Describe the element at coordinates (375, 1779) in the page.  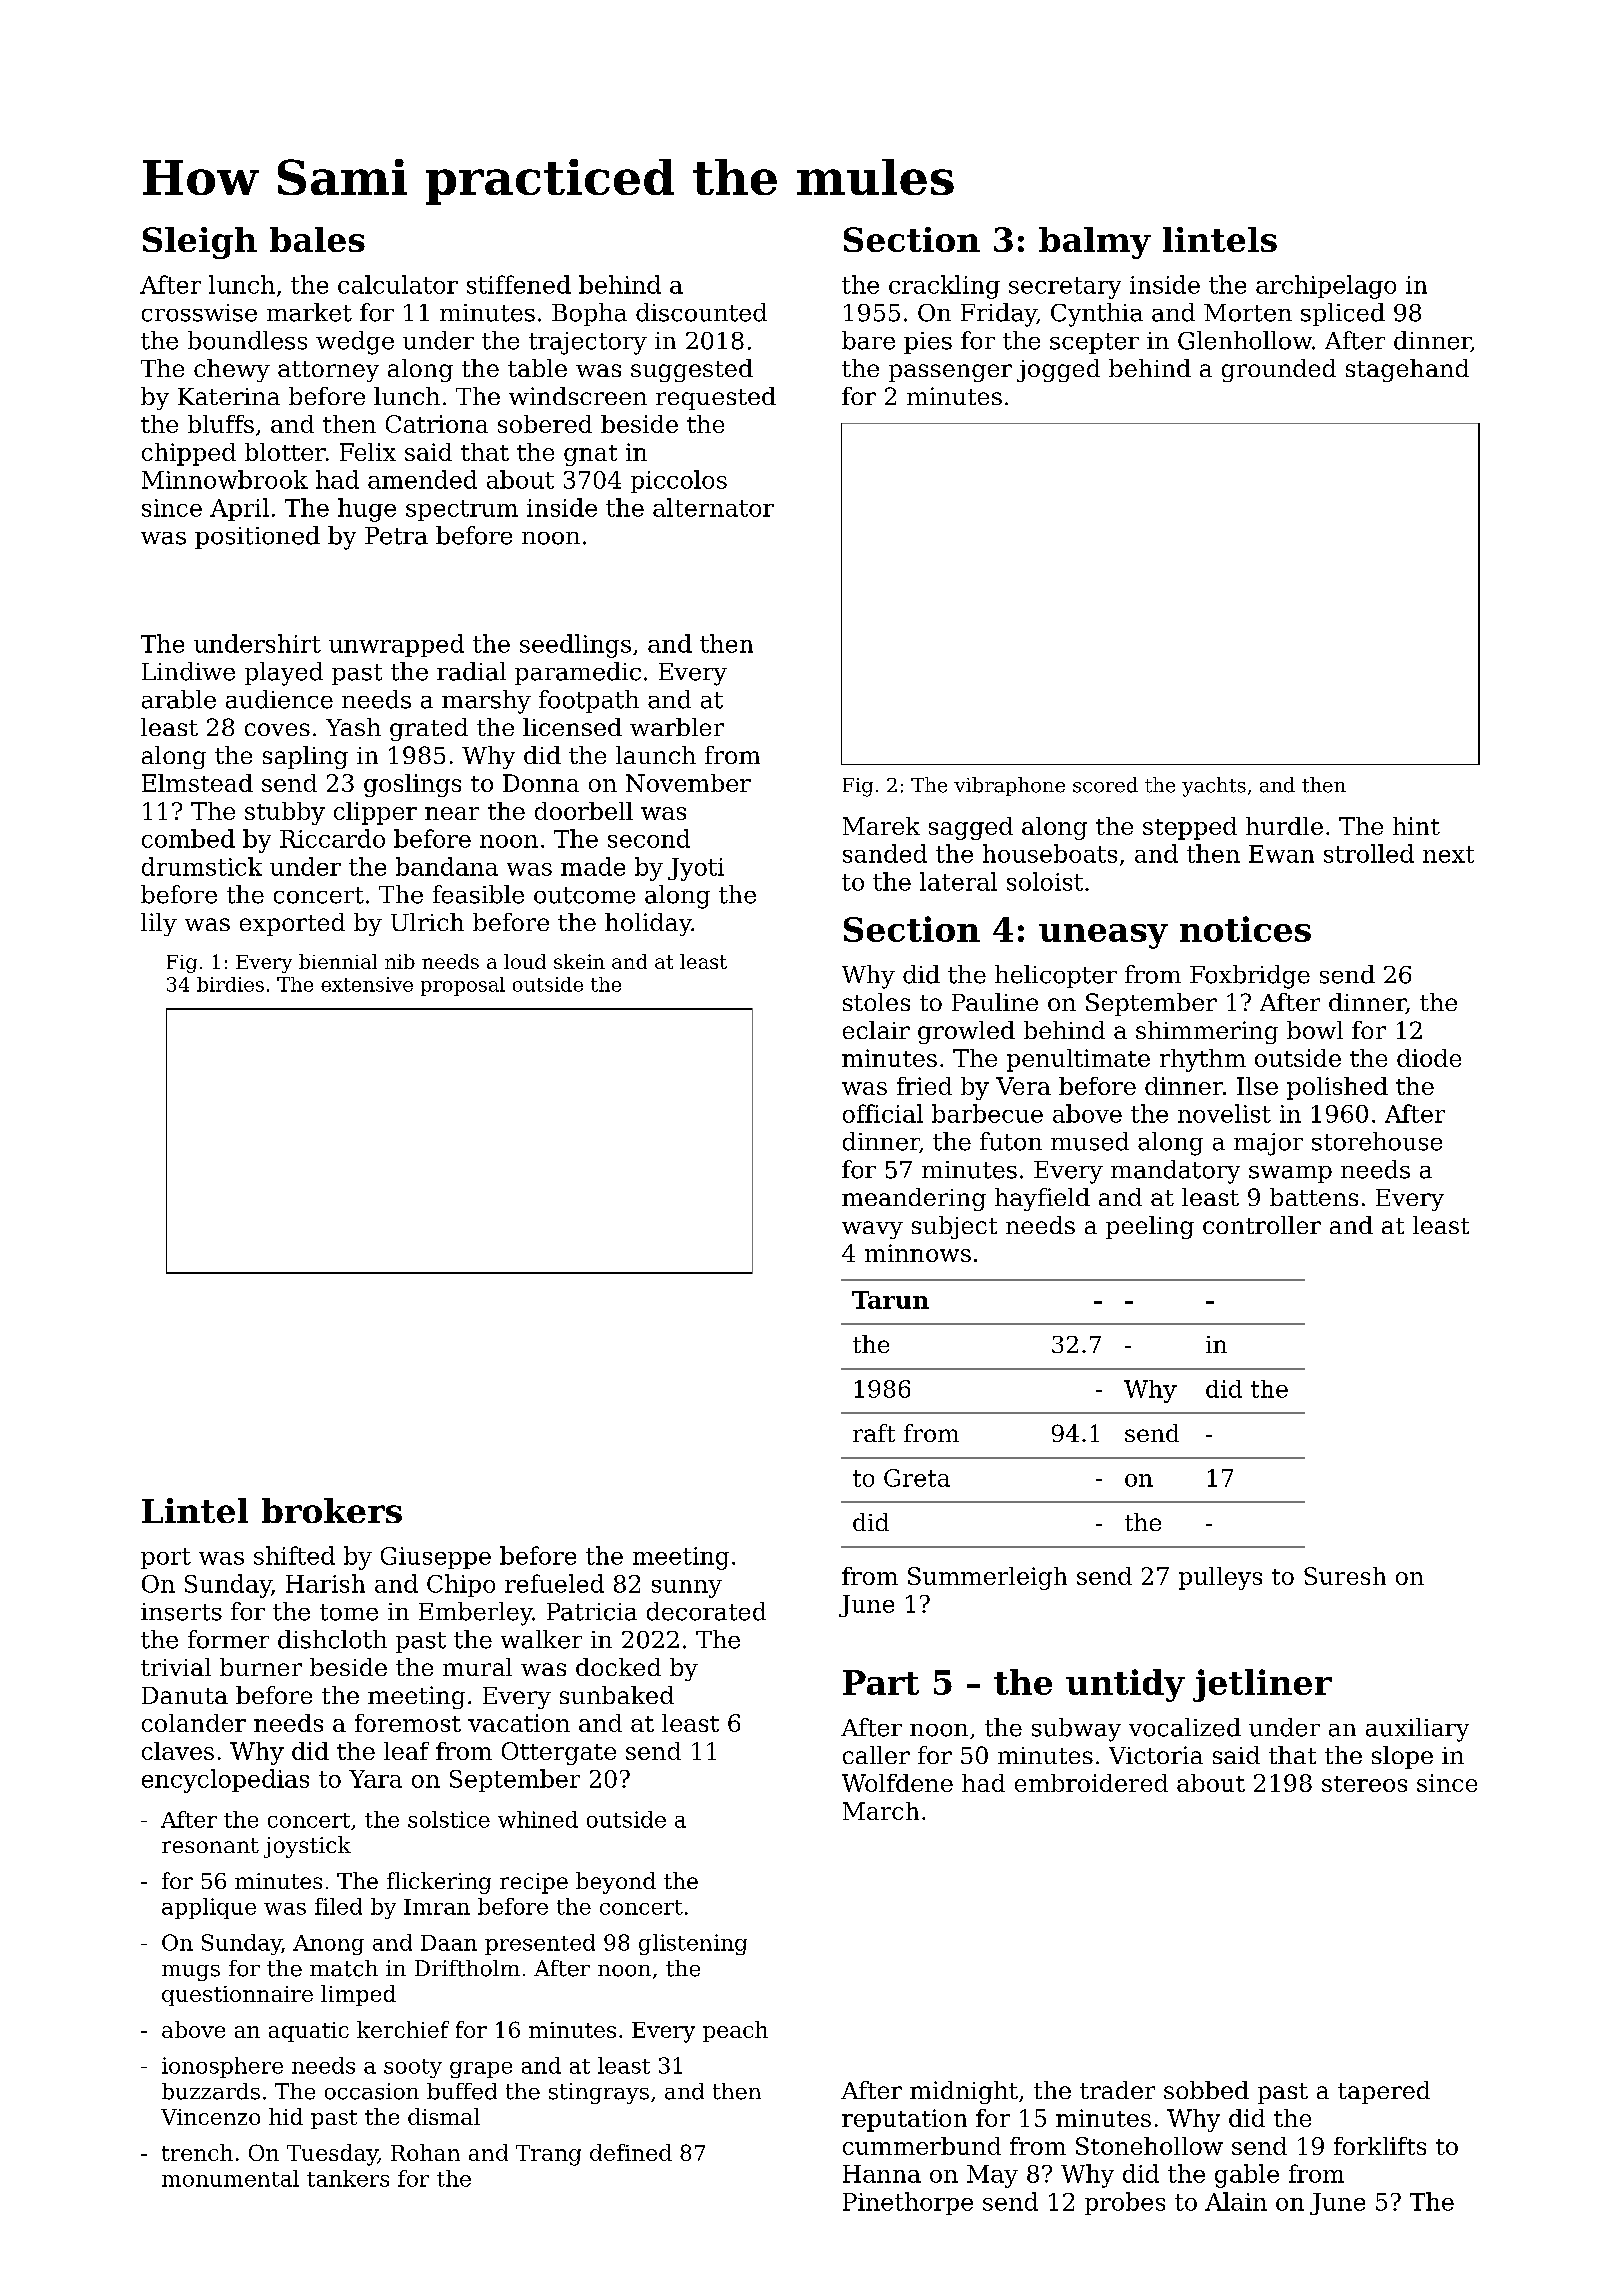
I see `Yara` at that location.
